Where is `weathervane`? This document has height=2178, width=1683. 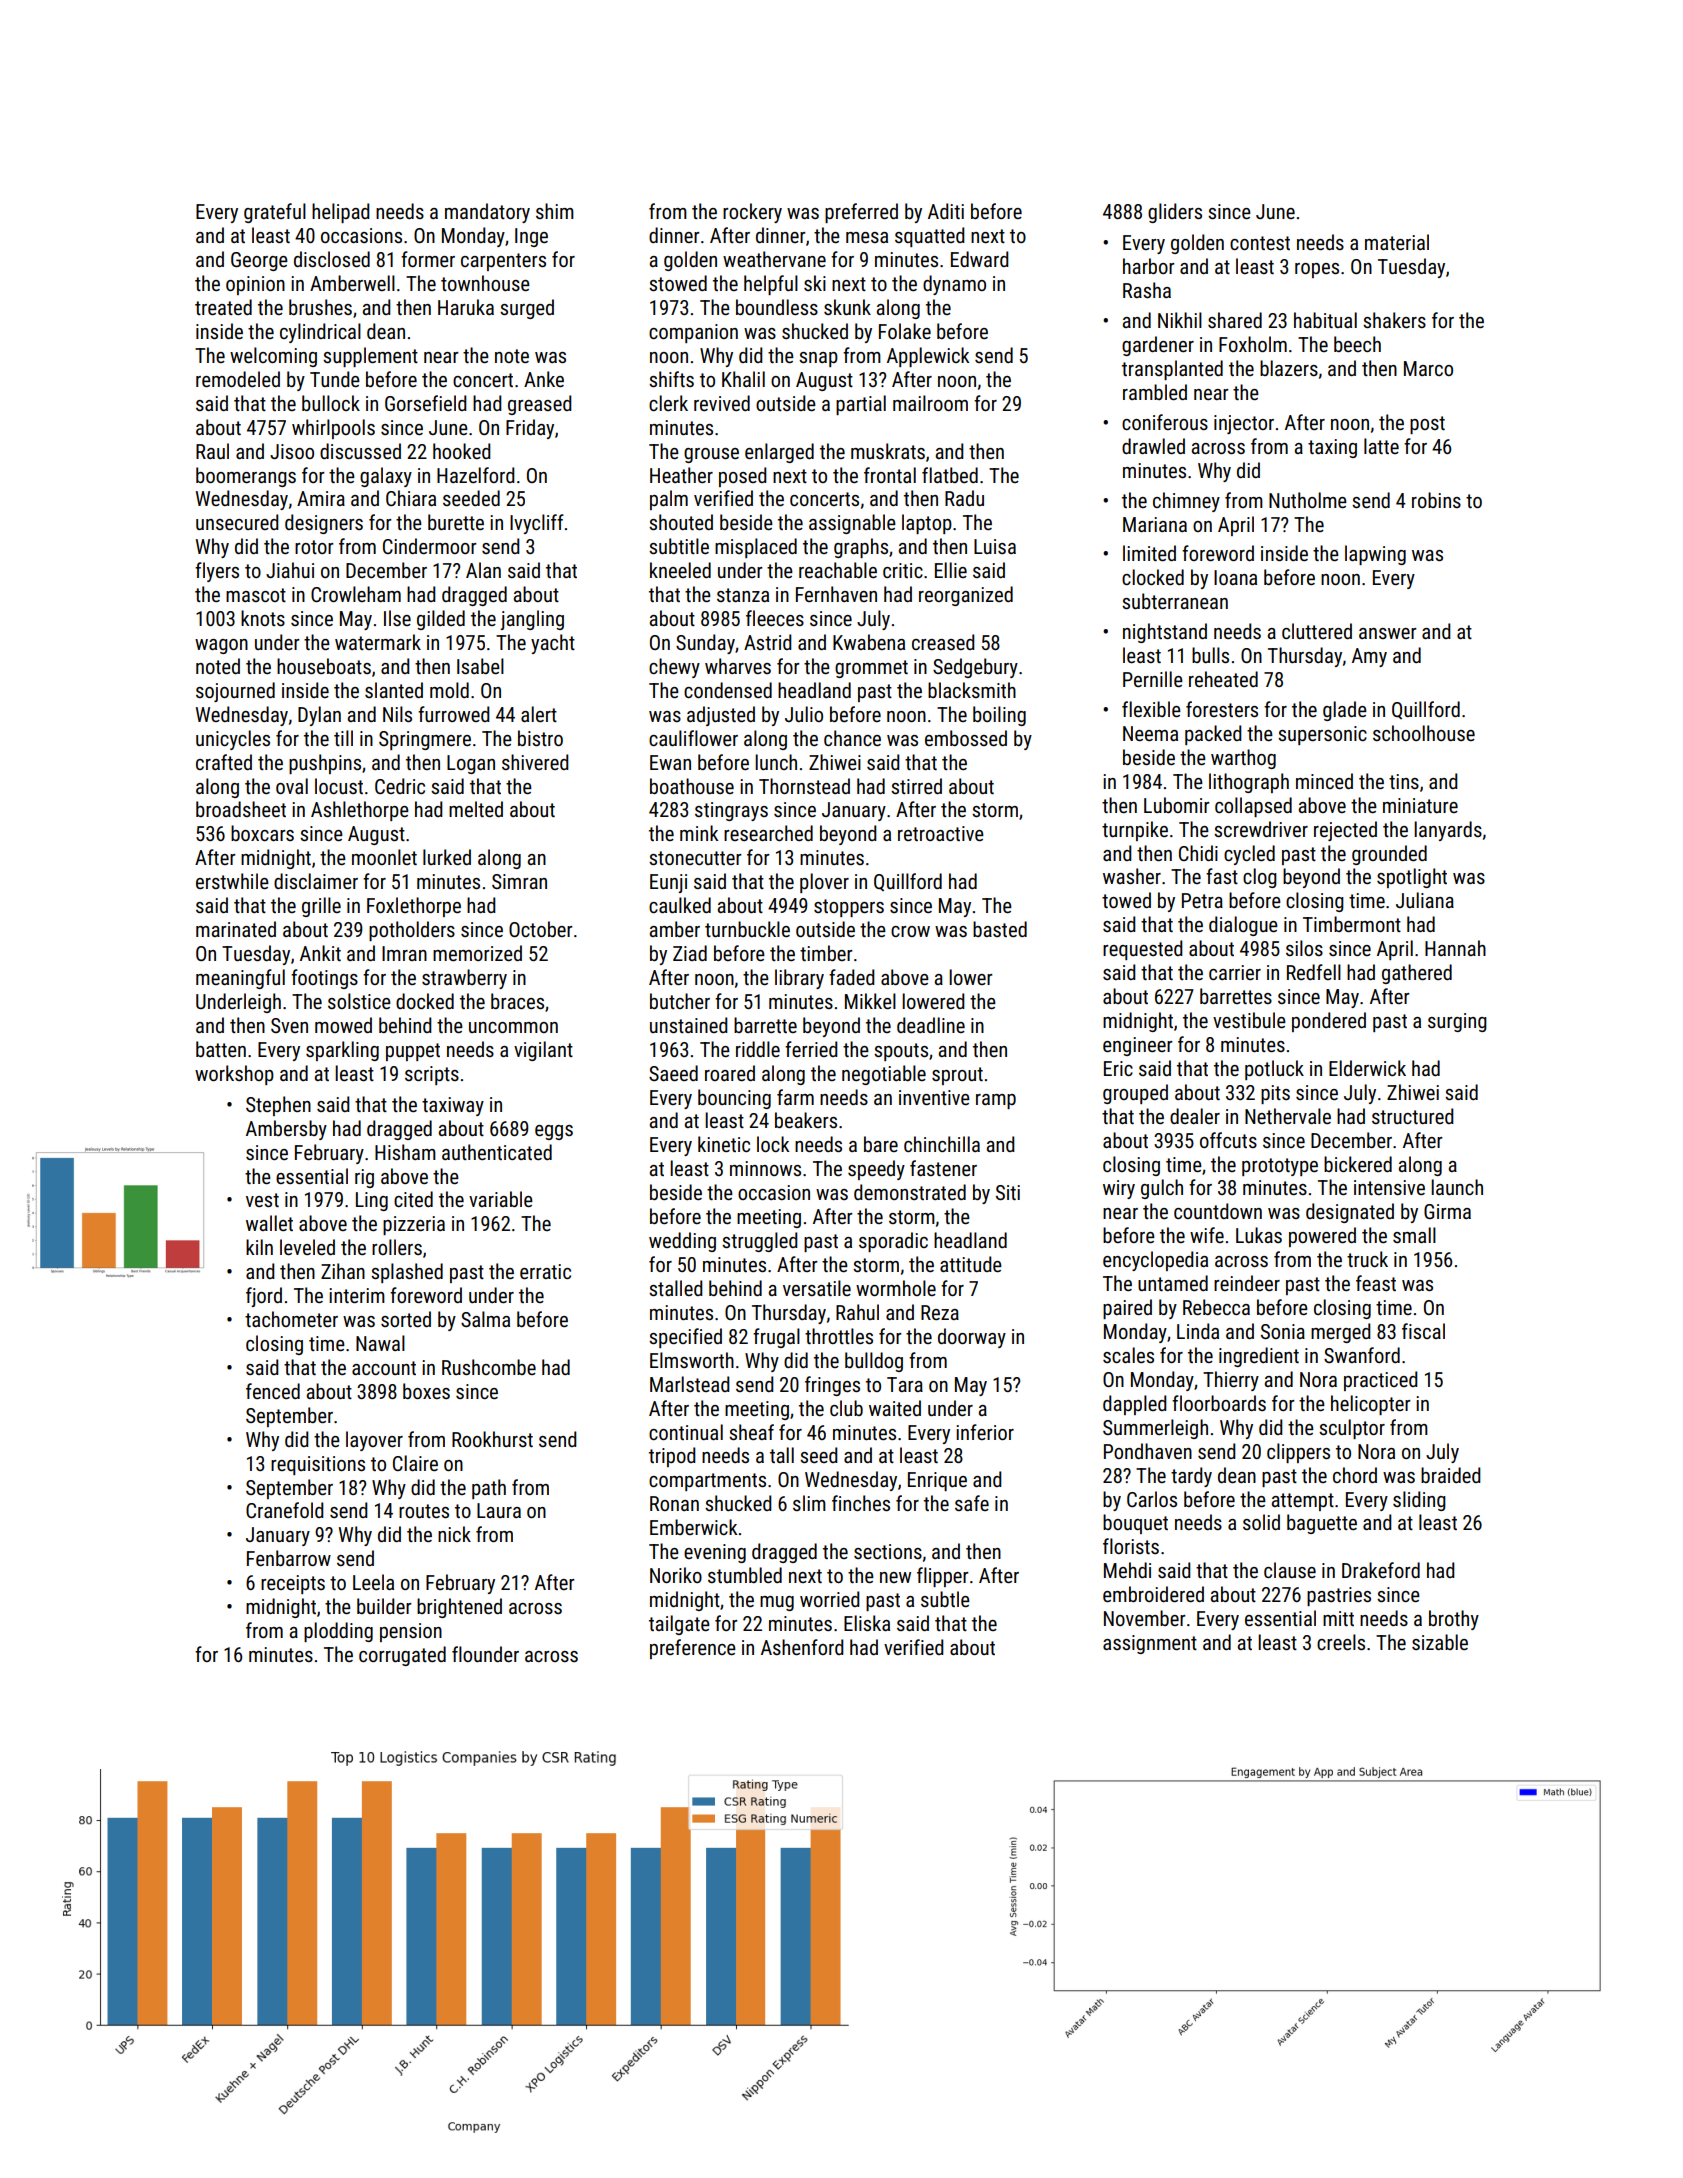 weathervane is located at coordinates (774, 259).
